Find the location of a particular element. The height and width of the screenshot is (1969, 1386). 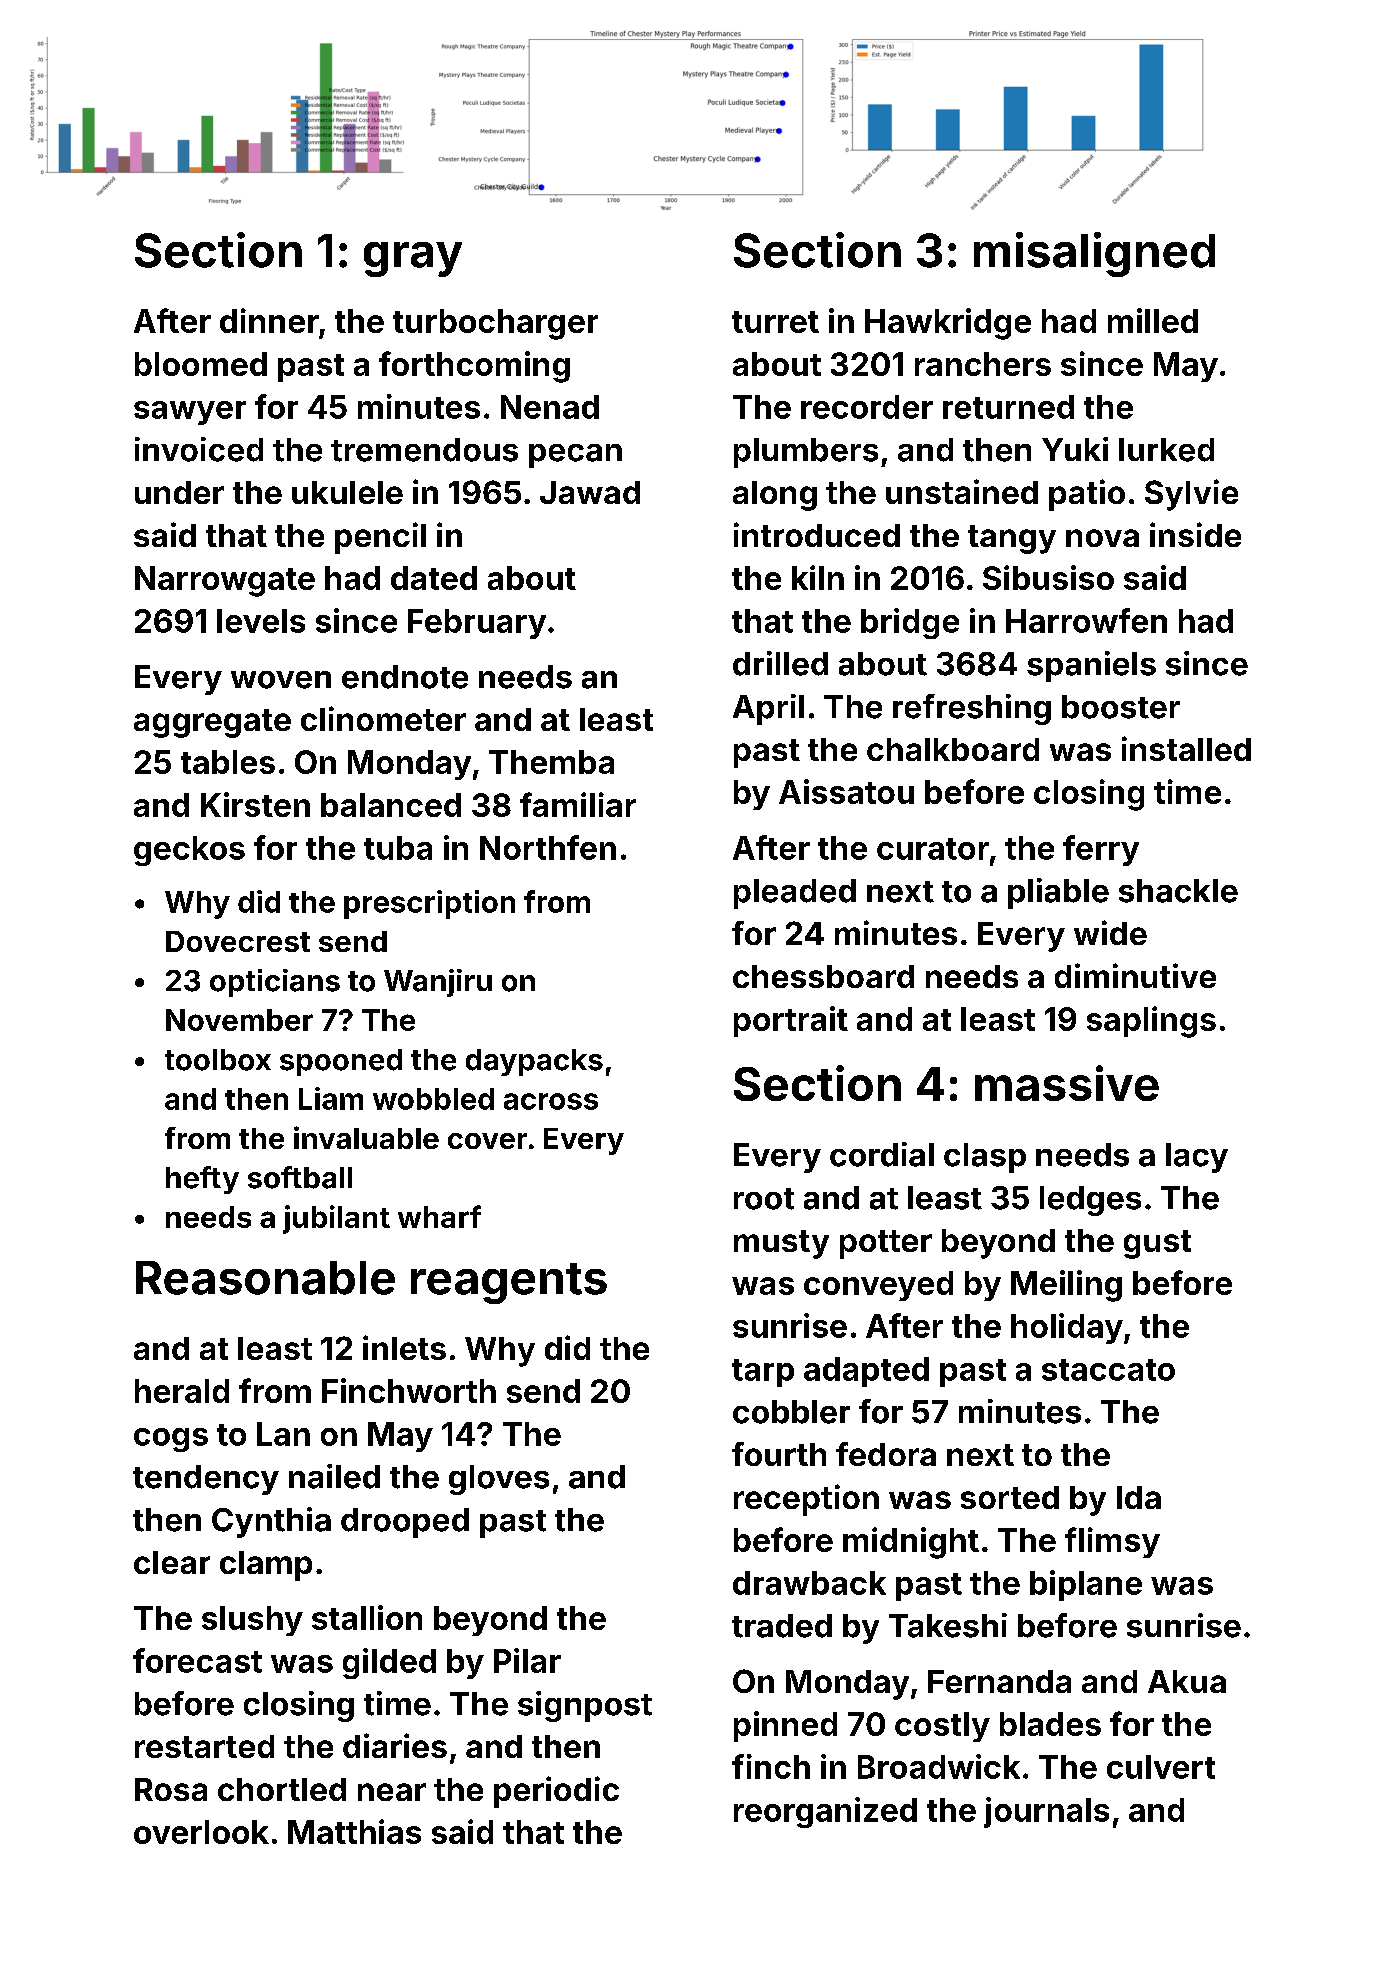

gray is located at coordinates (413, 259).
